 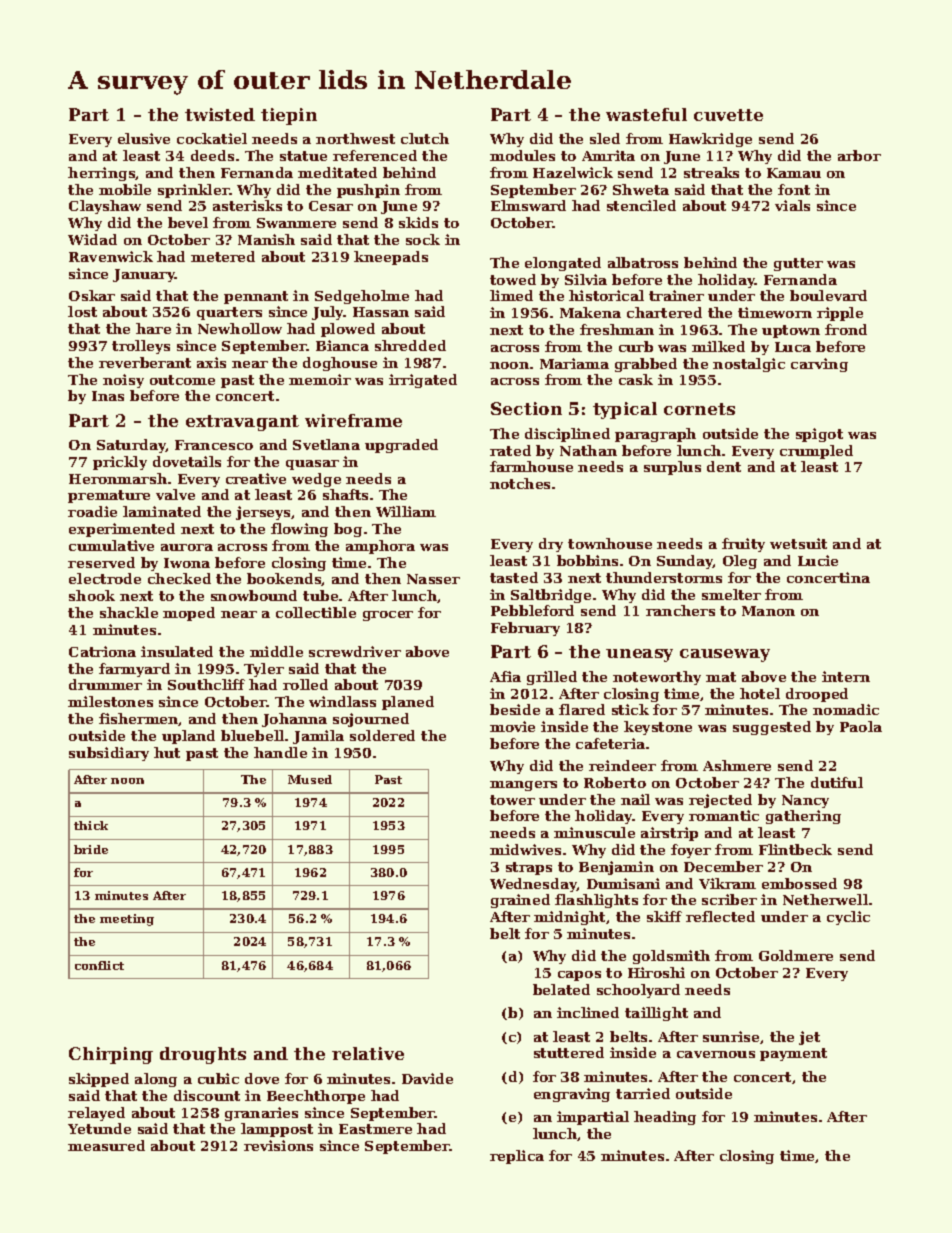 What do you see at coordinates (795, 849) in the image?
I see `Flintbeck` at bounding box center [795, 849].
